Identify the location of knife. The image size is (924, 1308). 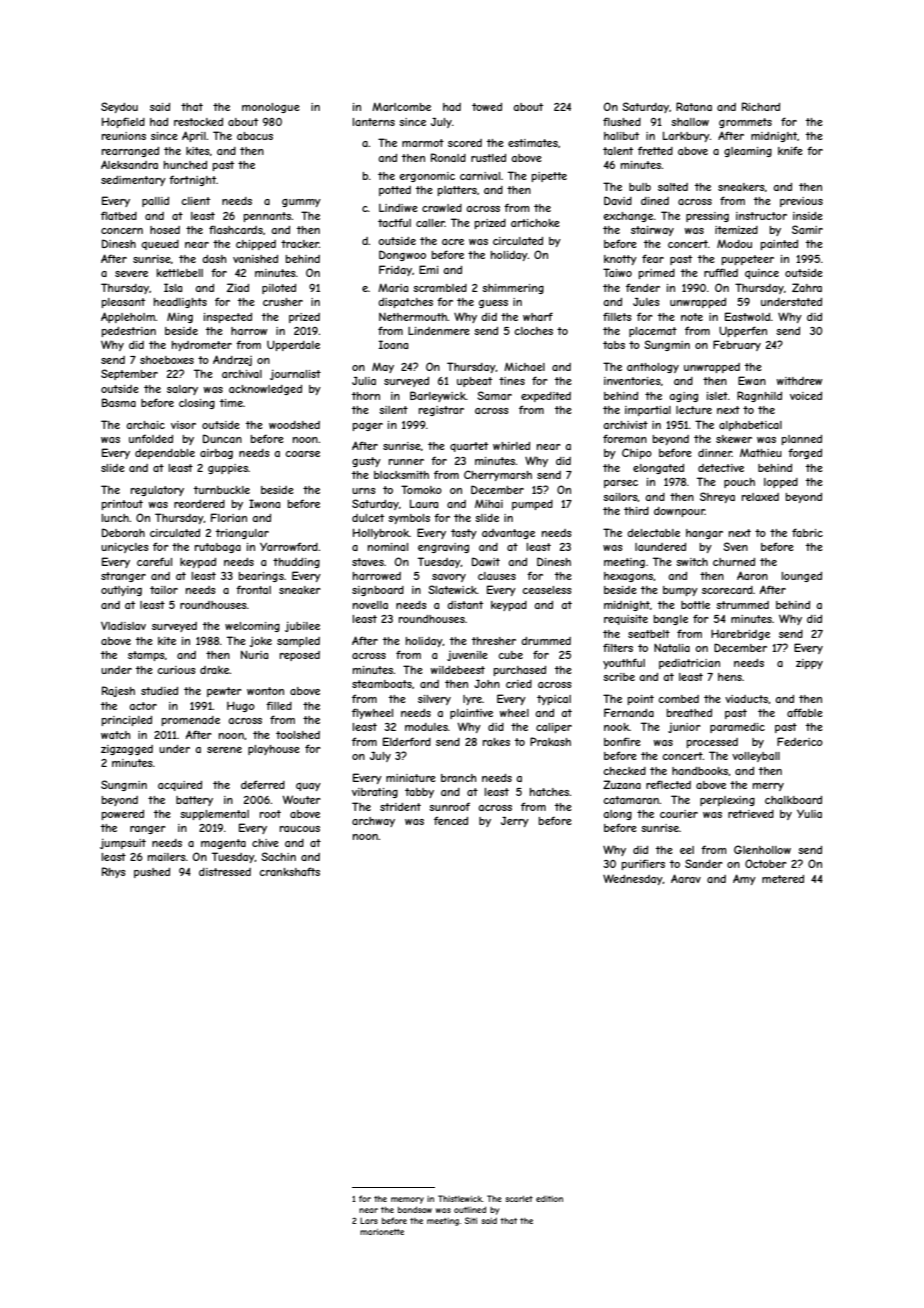
(790, 150).
